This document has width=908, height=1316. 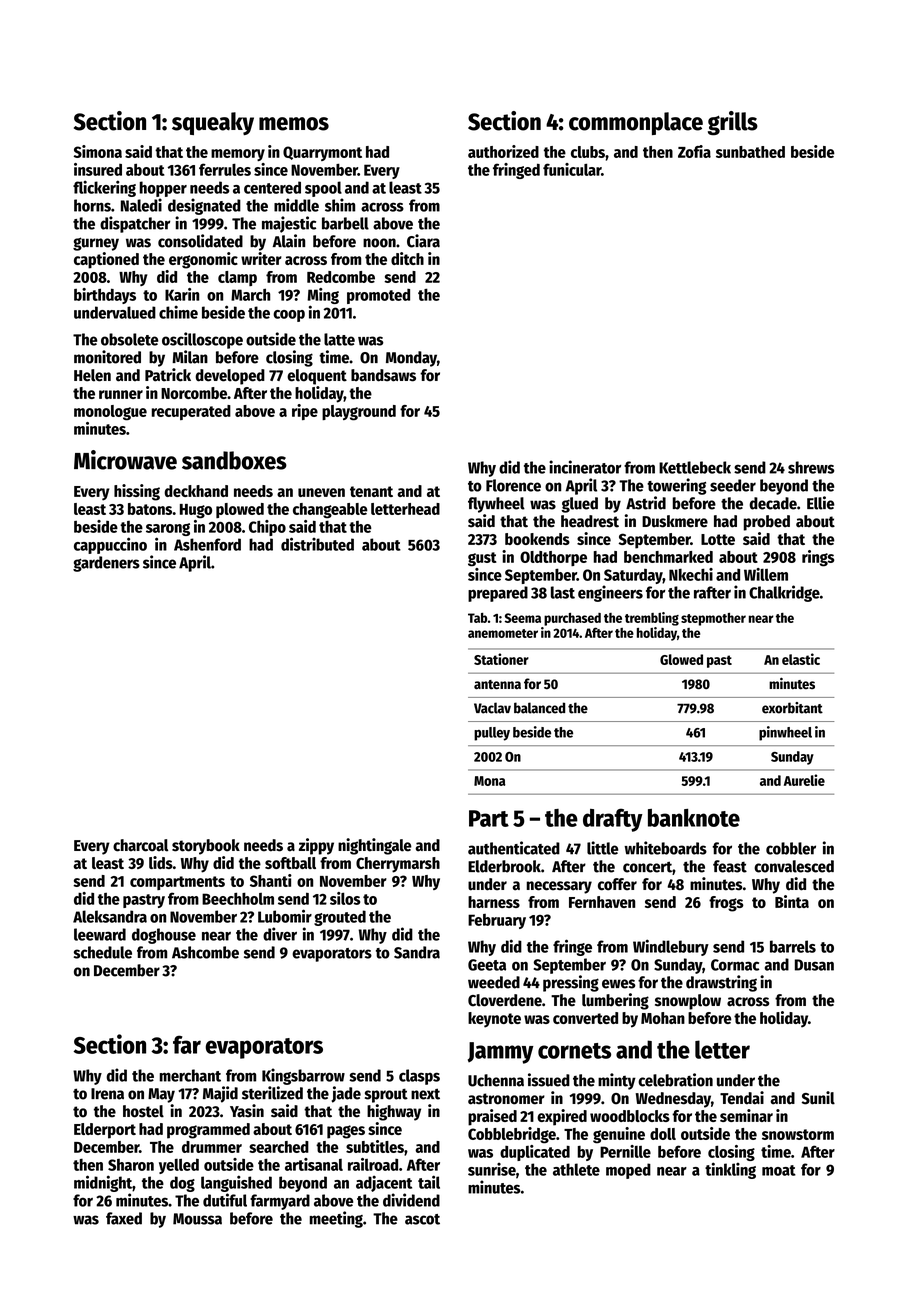 What do you see at coordinates (733, 123) in the document?
I see `grills` at bounding box center [733, 123].
